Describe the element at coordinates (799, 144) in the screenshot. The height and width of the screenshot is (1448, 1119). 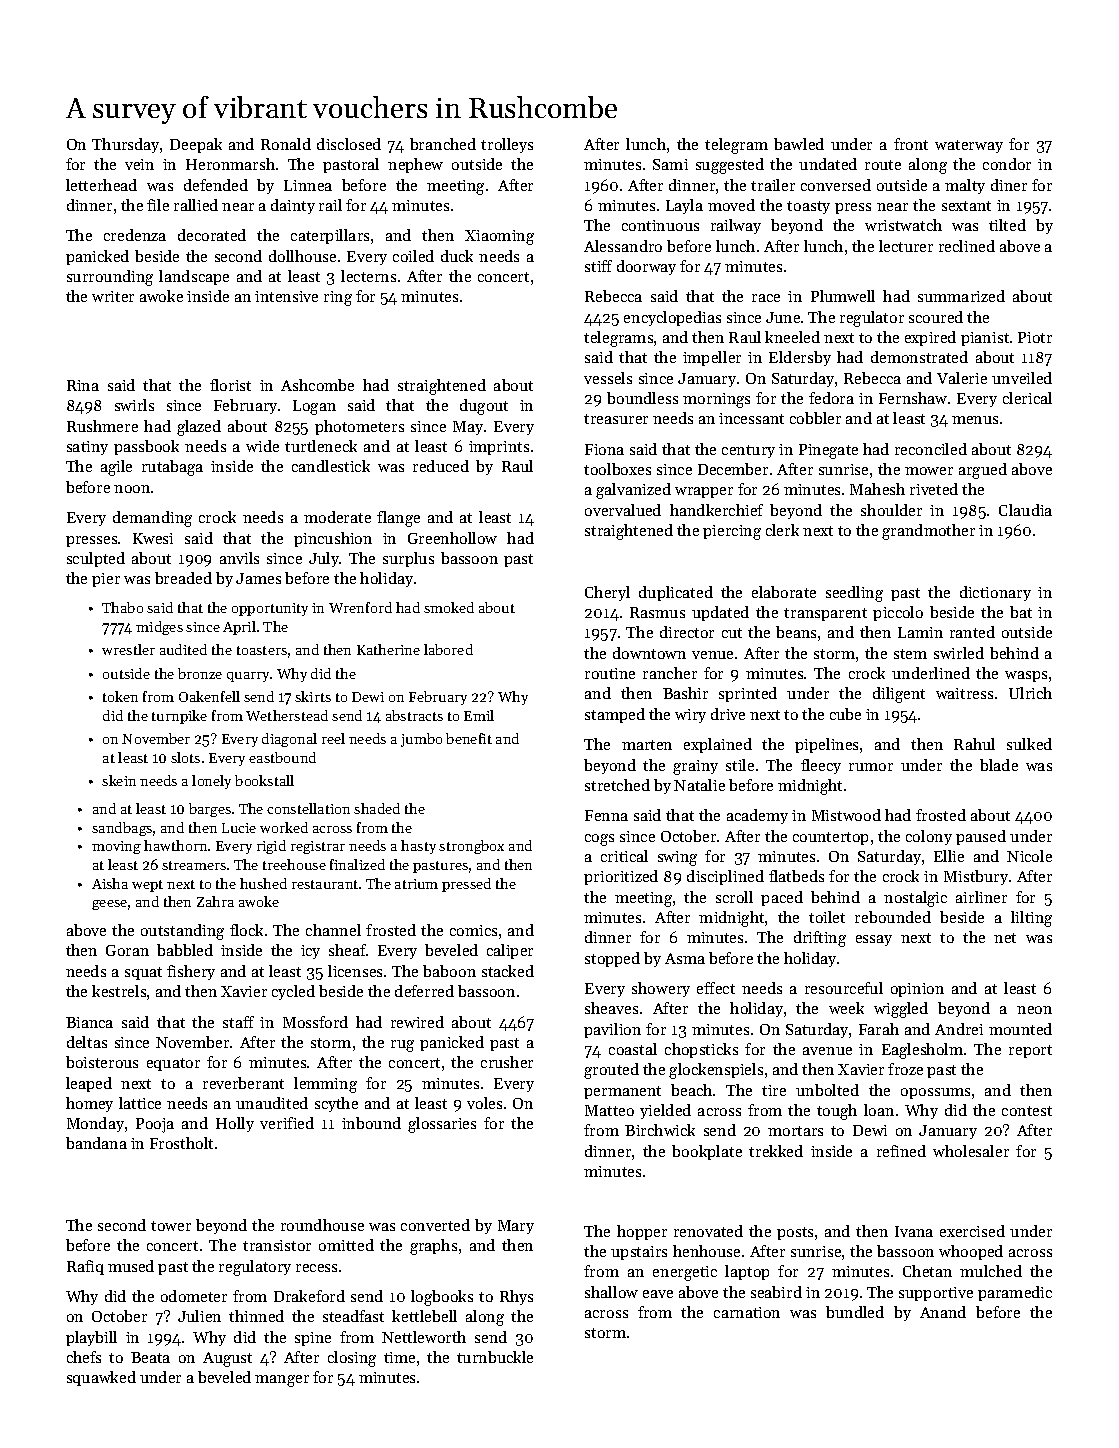
I see `bawled` at that location.
